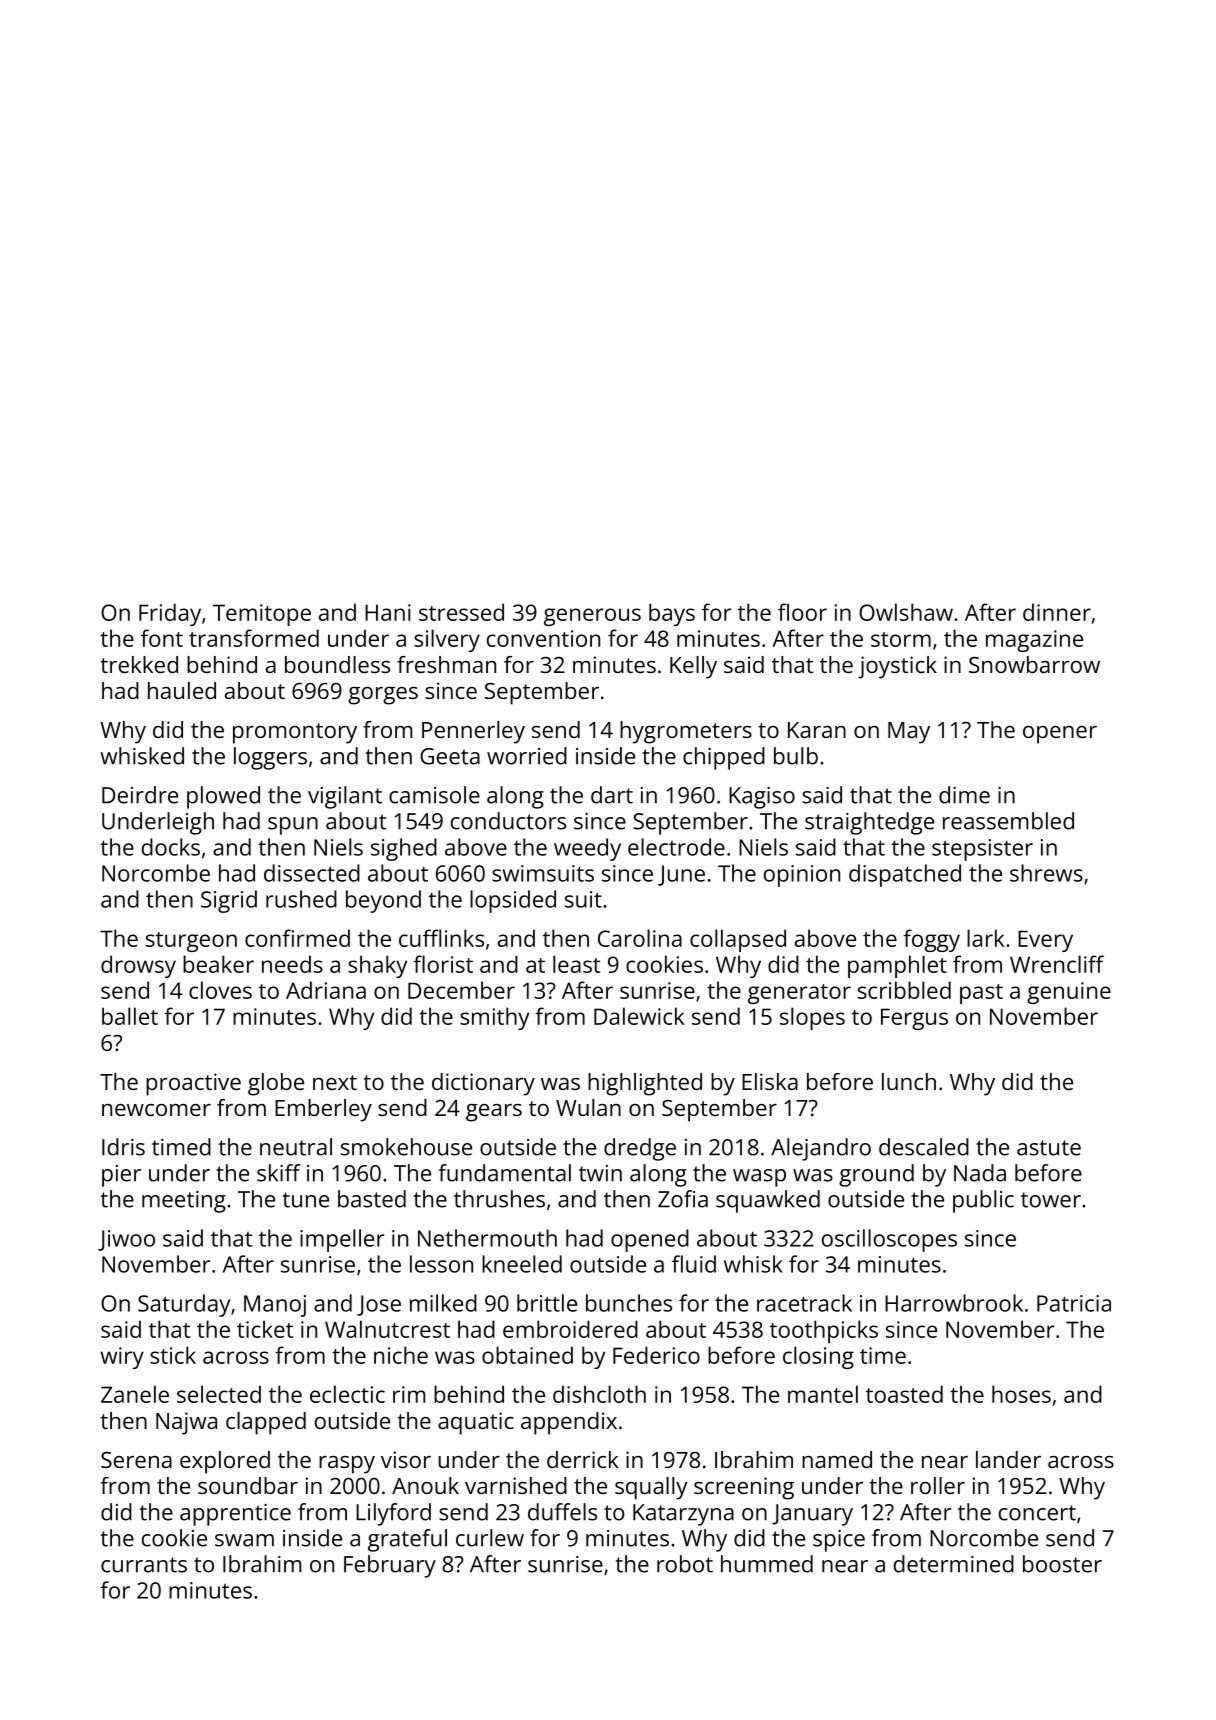  I want to click on robot, so click(685, 1564).
